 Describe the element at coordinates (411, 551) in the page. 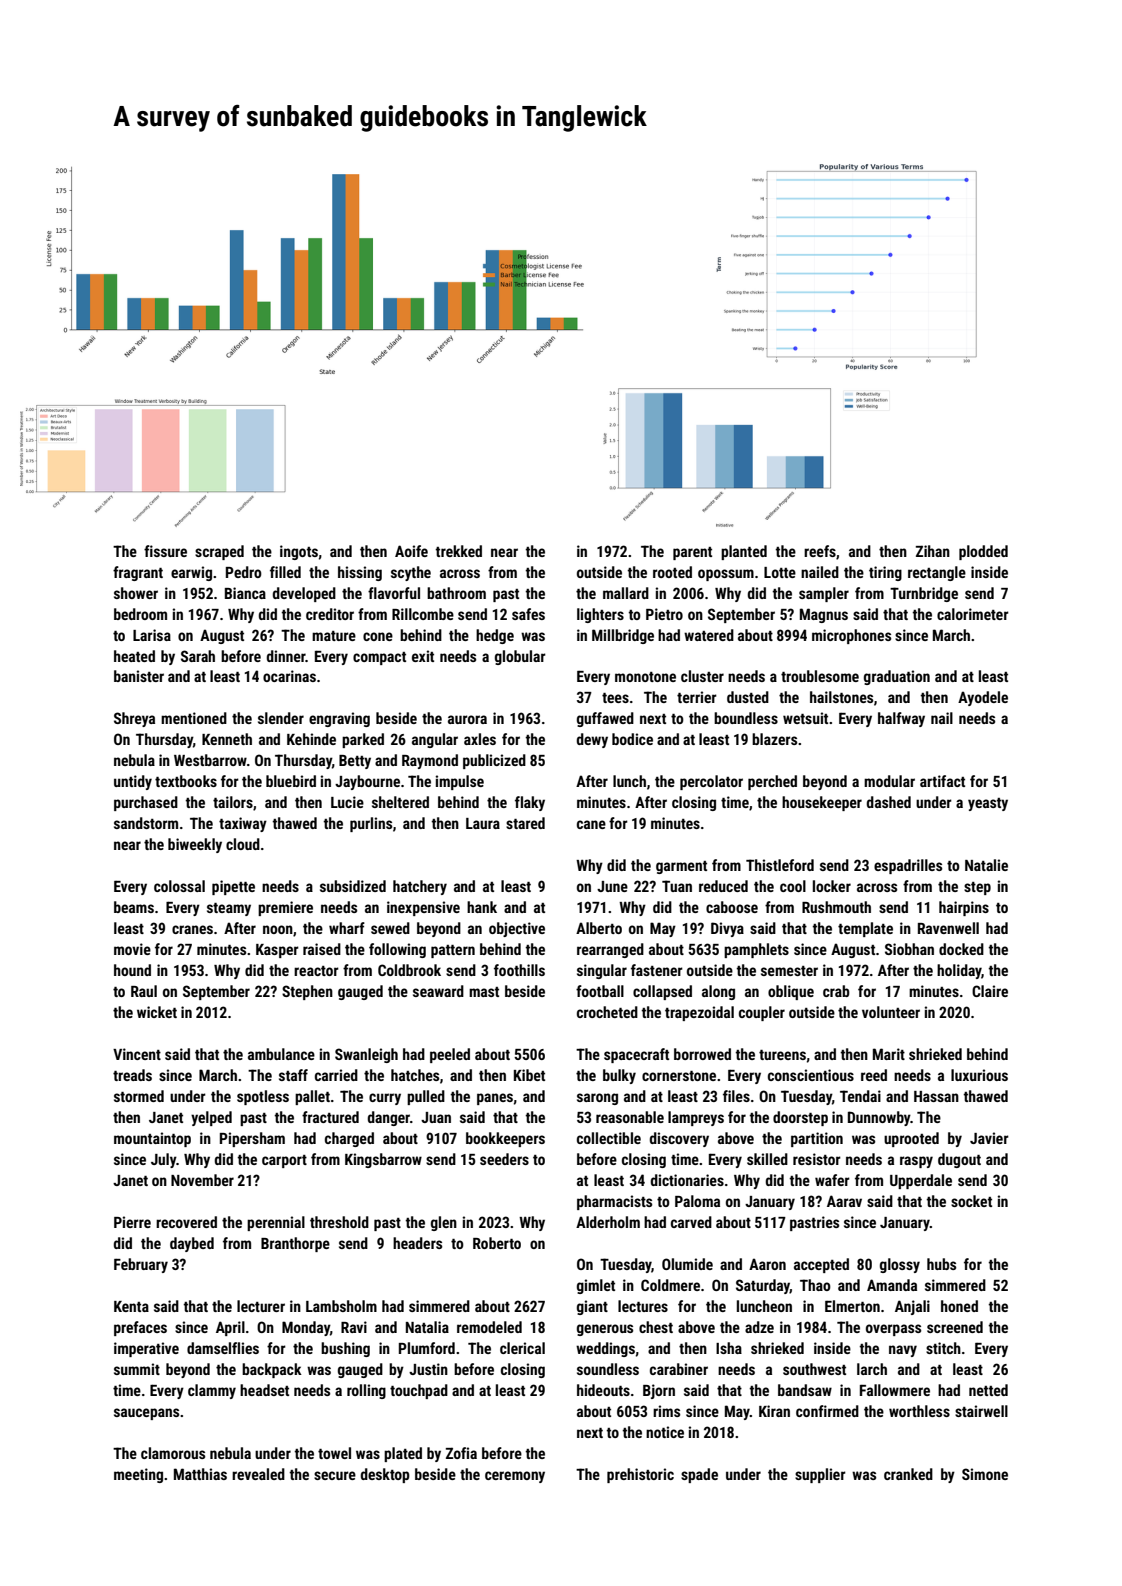

I see `Aoife` at that location.
